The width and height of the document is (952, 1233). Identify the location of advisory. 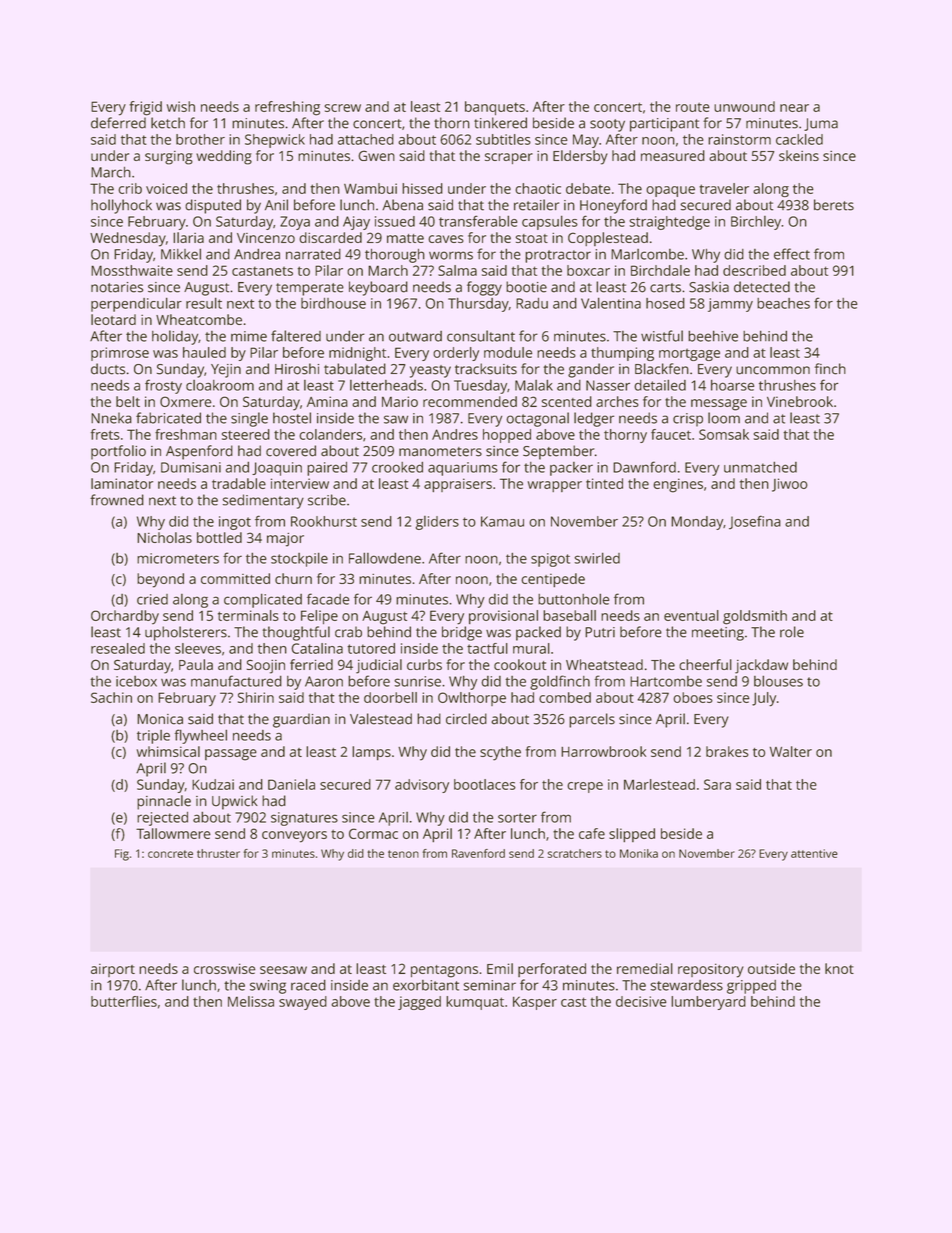
(422, 786).
